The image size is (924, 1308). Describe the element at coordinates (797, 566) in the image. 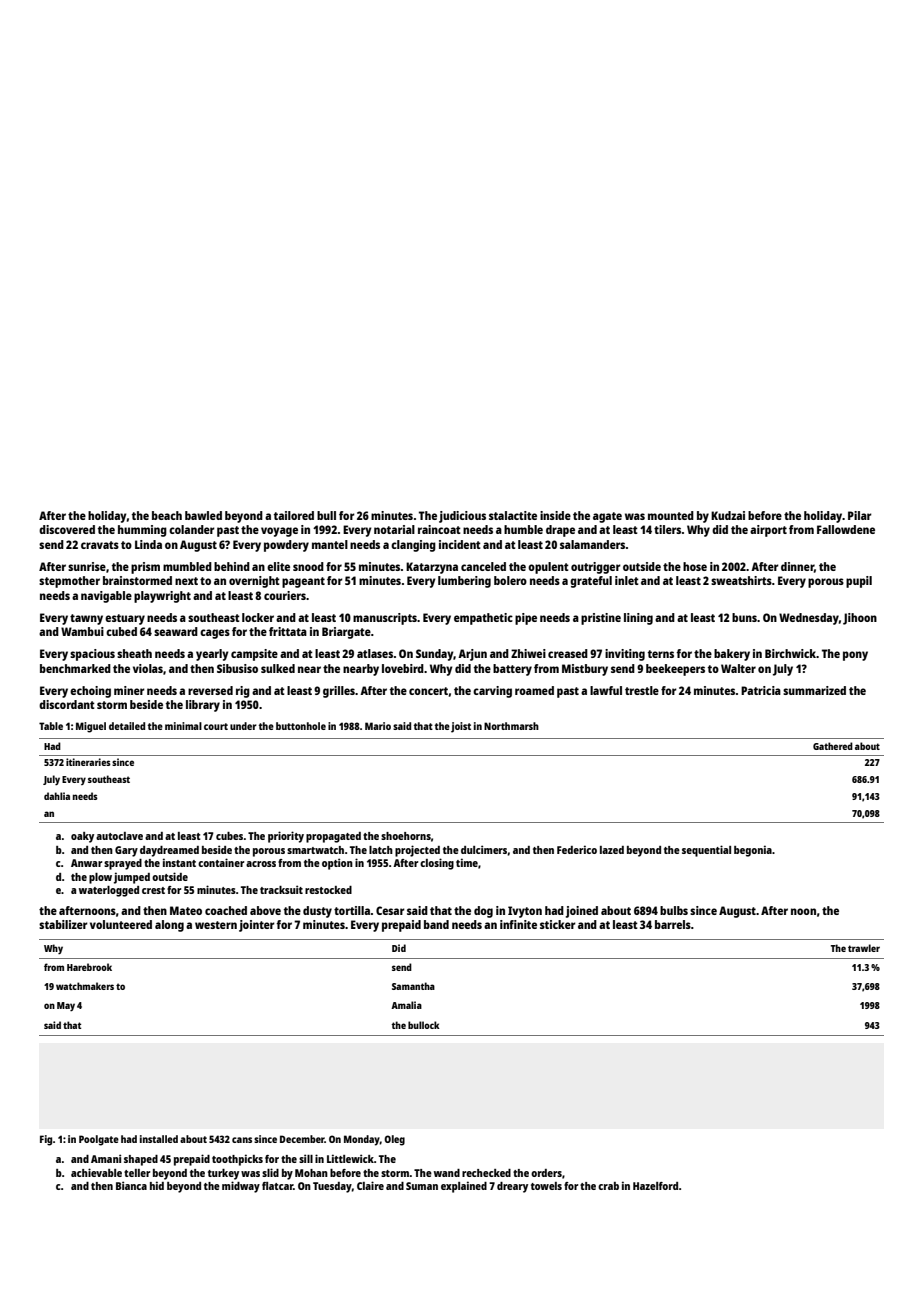

I see `dinner` at that location.
